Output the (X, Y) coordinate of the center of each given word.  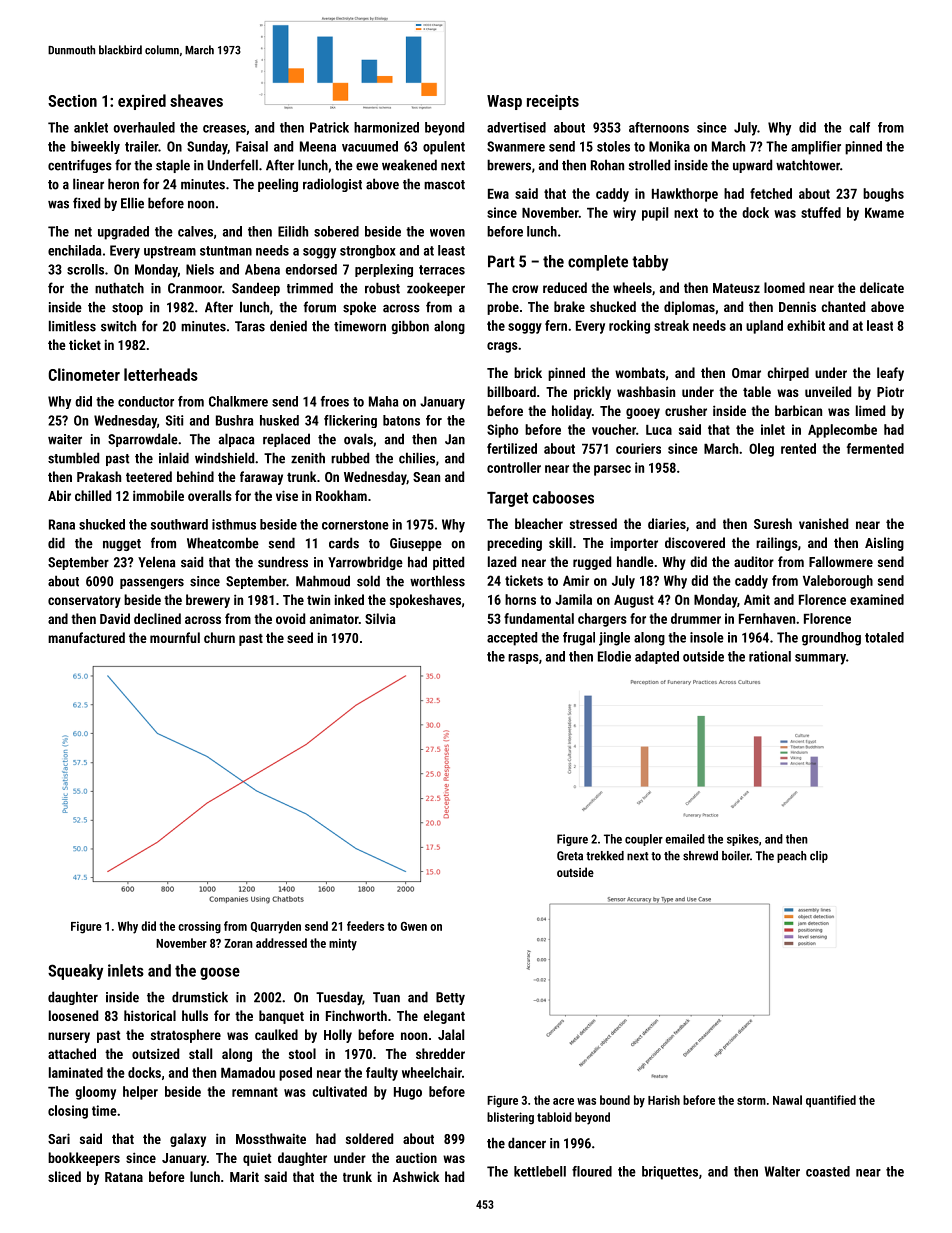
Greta (570, 856)
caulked (276, 1034)
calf (859, 127)
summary (820, 659)
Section (72, 101)
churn (219, 637)
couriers (638, 448)
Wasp (504, 102)
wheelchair (432, 1072)
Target (507, 499)
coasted (828, 1171)
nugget (122, 545)
